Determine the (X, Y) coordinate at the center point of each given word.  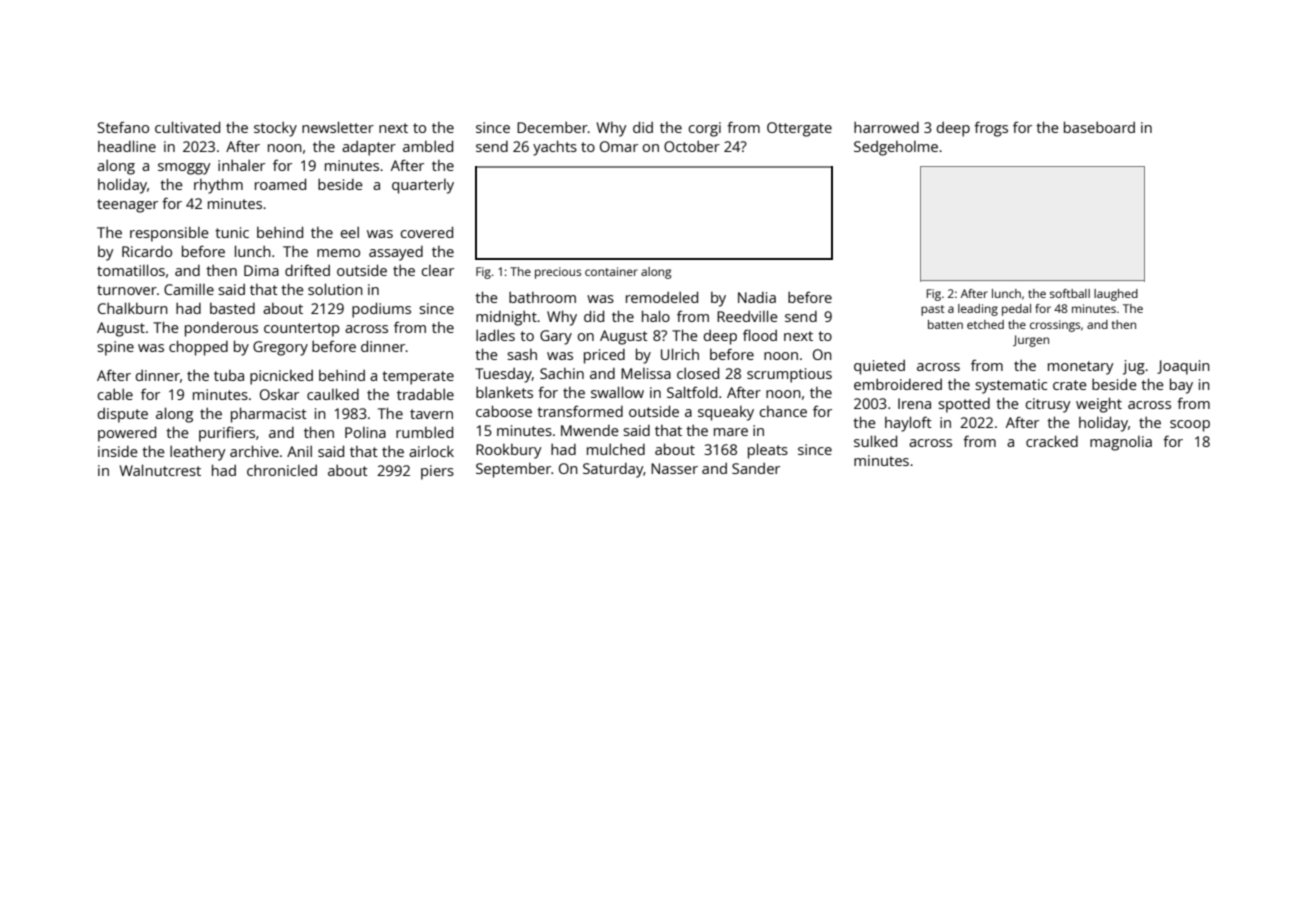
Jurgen (1031, 341)
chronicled (282, 470)
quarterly (423, 186)
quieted (879, 367)
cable (115, 394)
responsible (169, 234)
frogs (991, 129)
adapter (369, 148)
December (552, 127)
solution (335, 289)
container (611, 271)
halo (656, 316)
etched (985, 324)
